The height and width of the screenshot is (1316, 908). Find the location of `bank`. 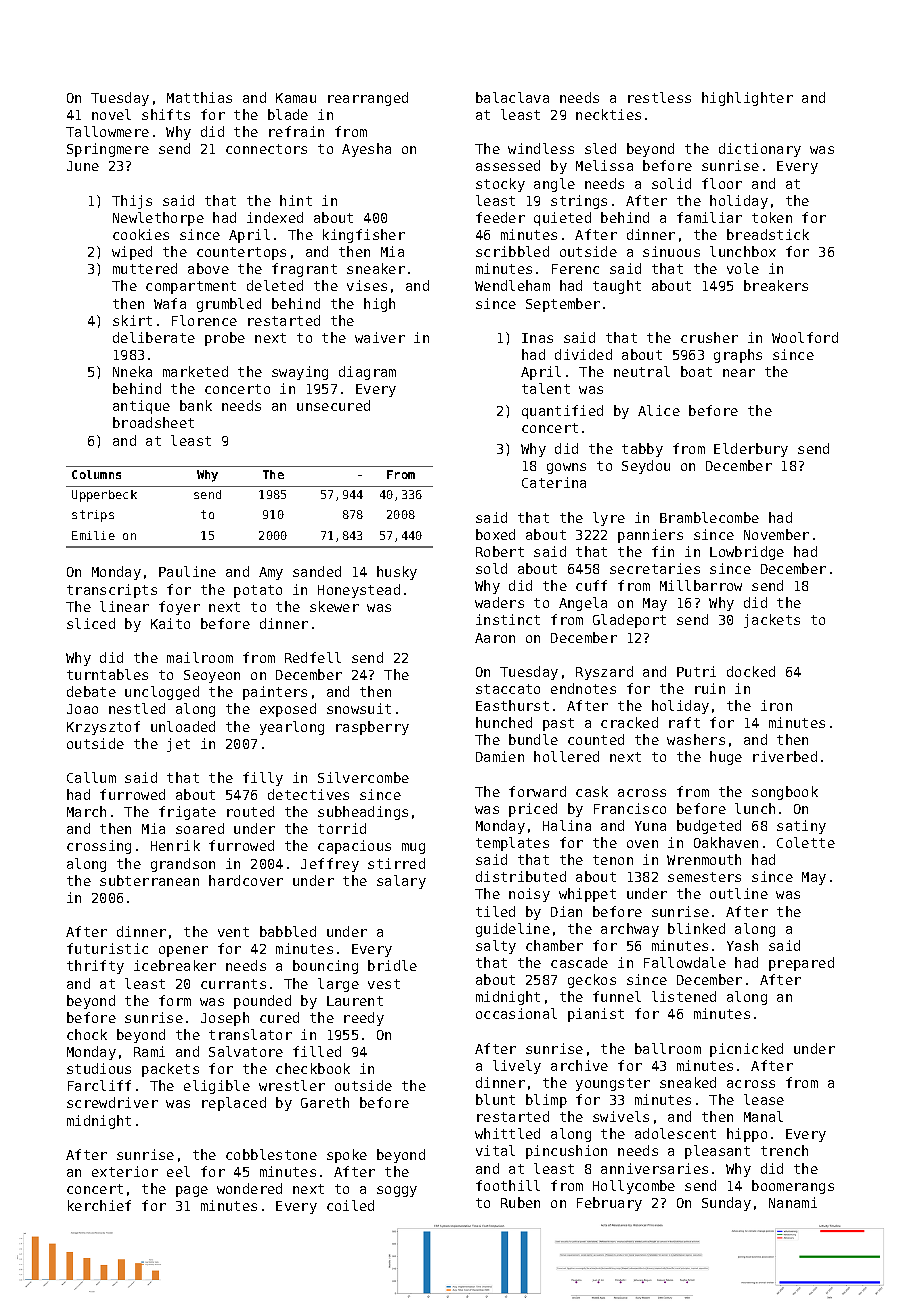

bank is located at coordinates (196, 405).
